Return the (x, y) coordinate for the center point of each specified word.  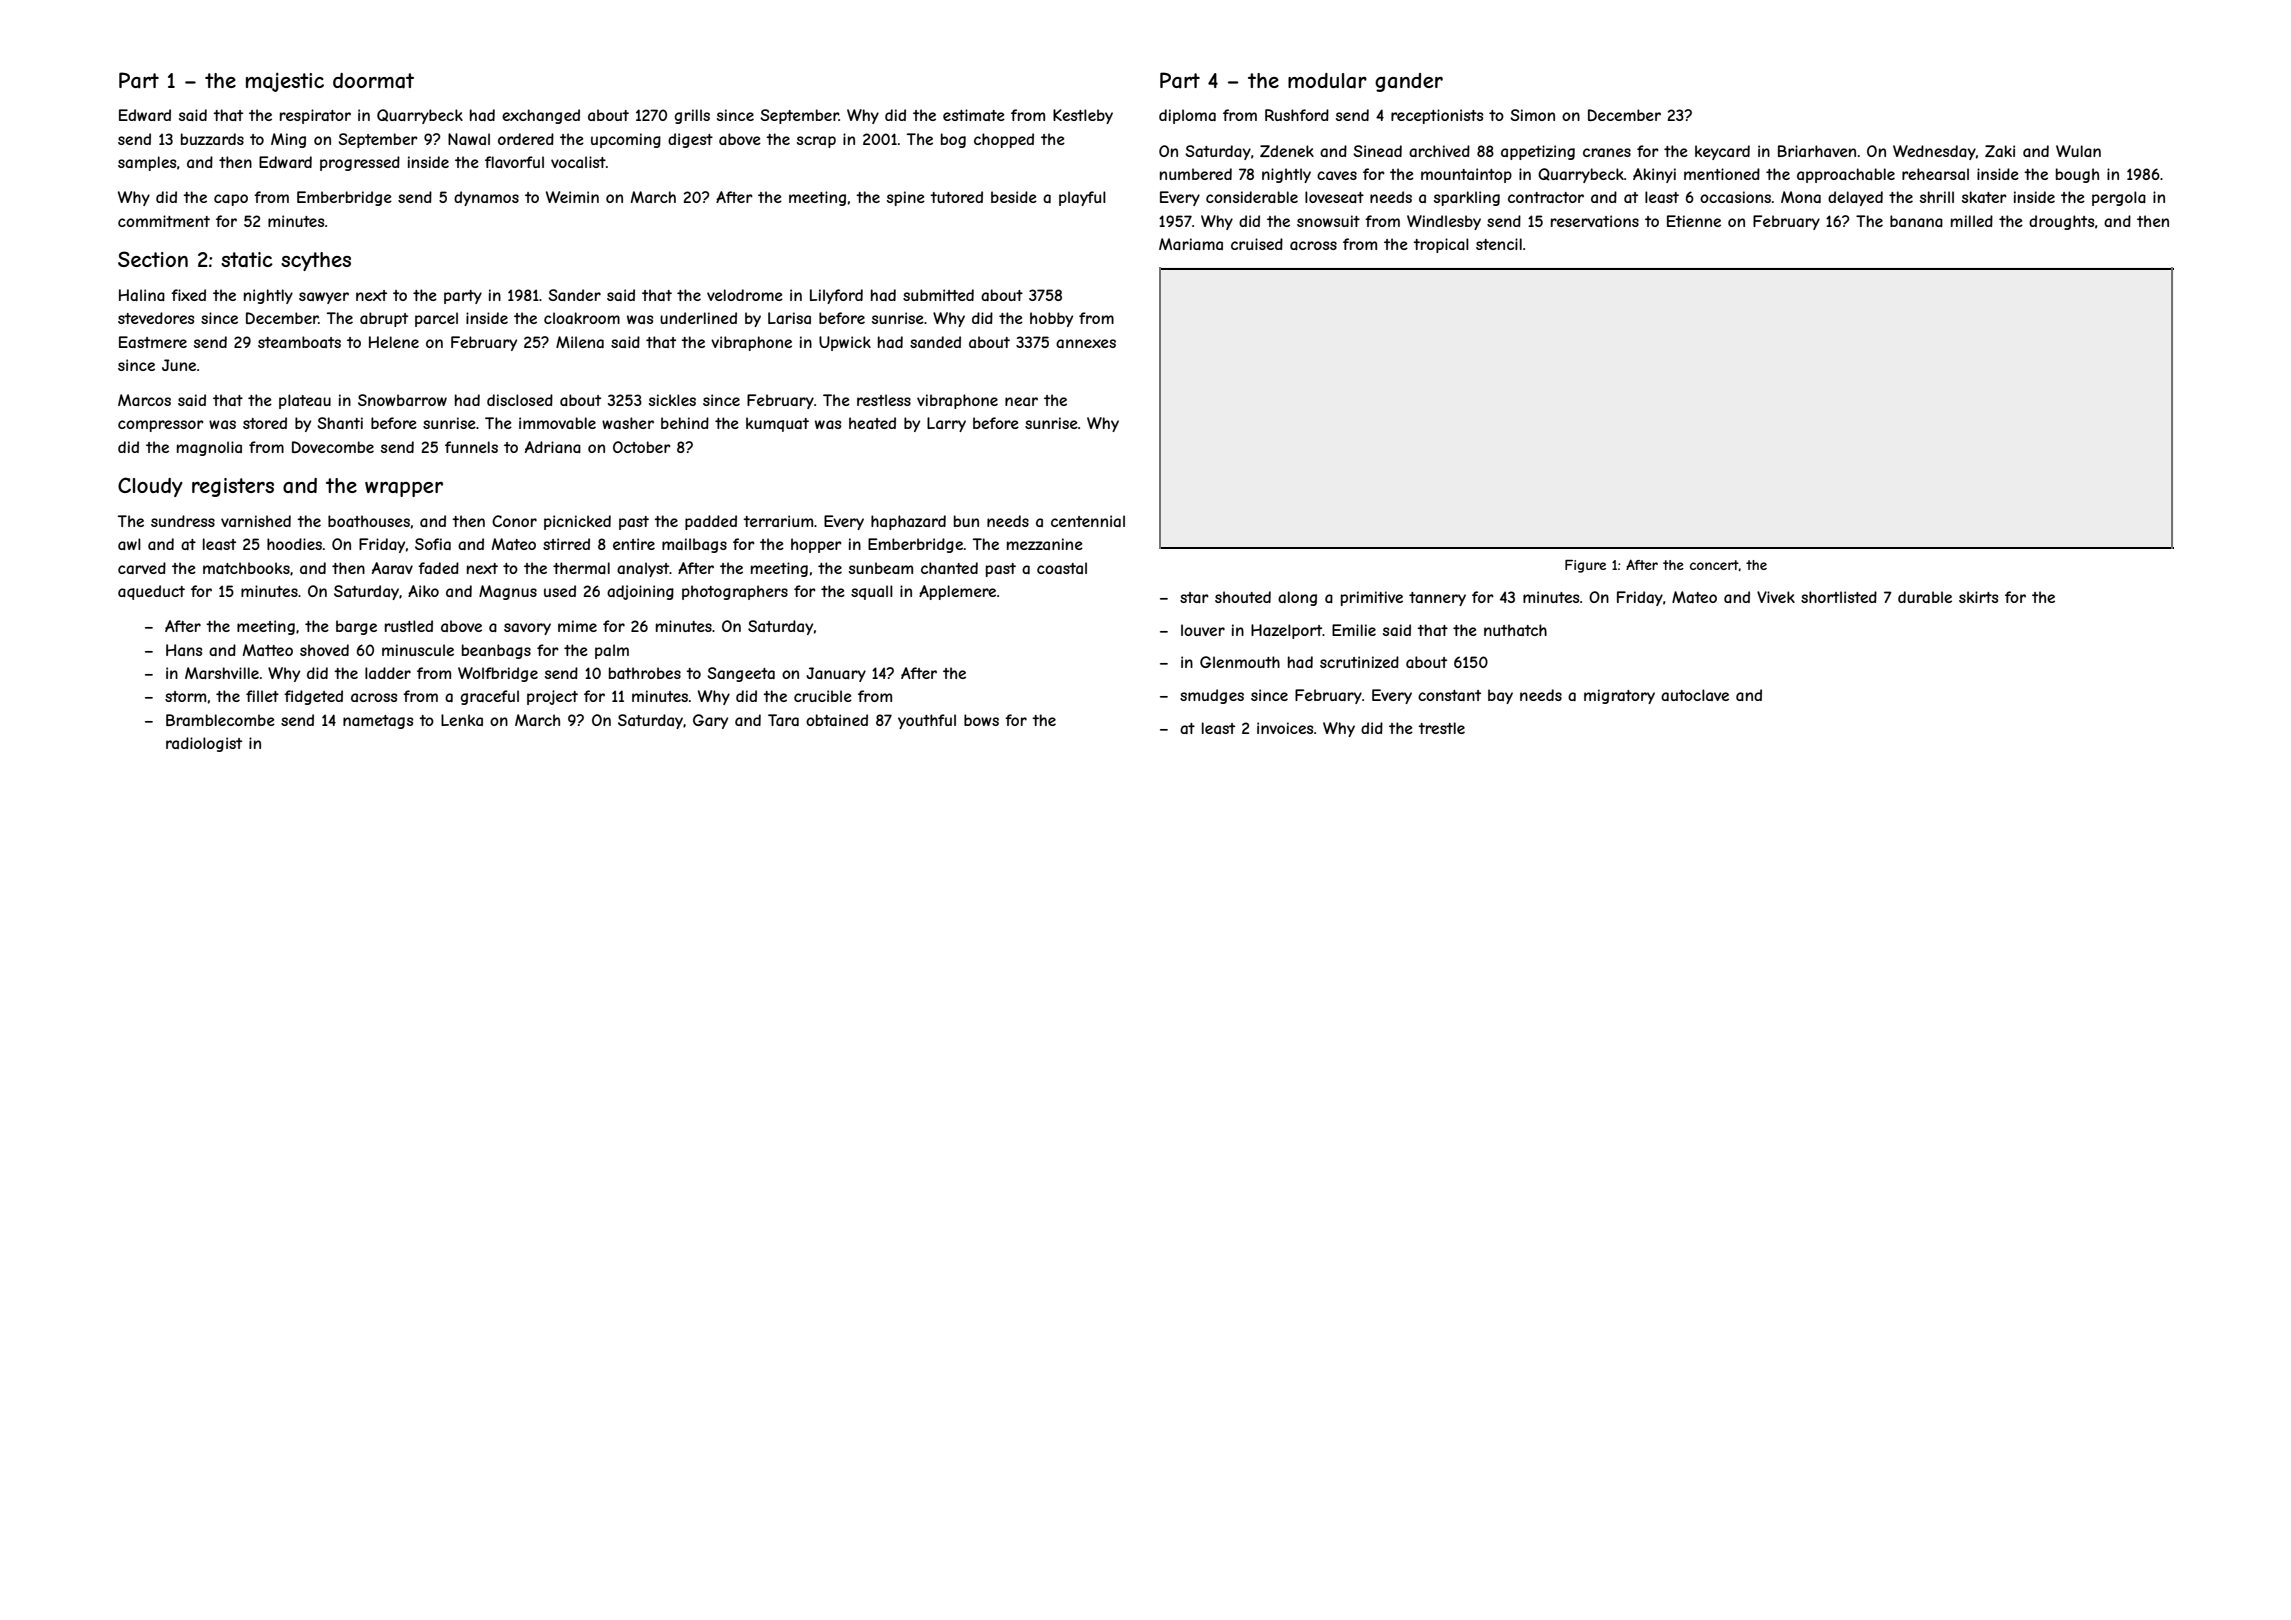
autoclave (1695, 695)
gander (1409, 82)
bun (966, 521)
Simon (1532, 115)
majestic (285, 82)
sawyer (324, 298)
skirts (1978, 597)
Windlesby (1444, 222)
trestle (1441, 728)
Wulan (2078, 151)
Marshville (222, 673)
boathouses (369, 521)
